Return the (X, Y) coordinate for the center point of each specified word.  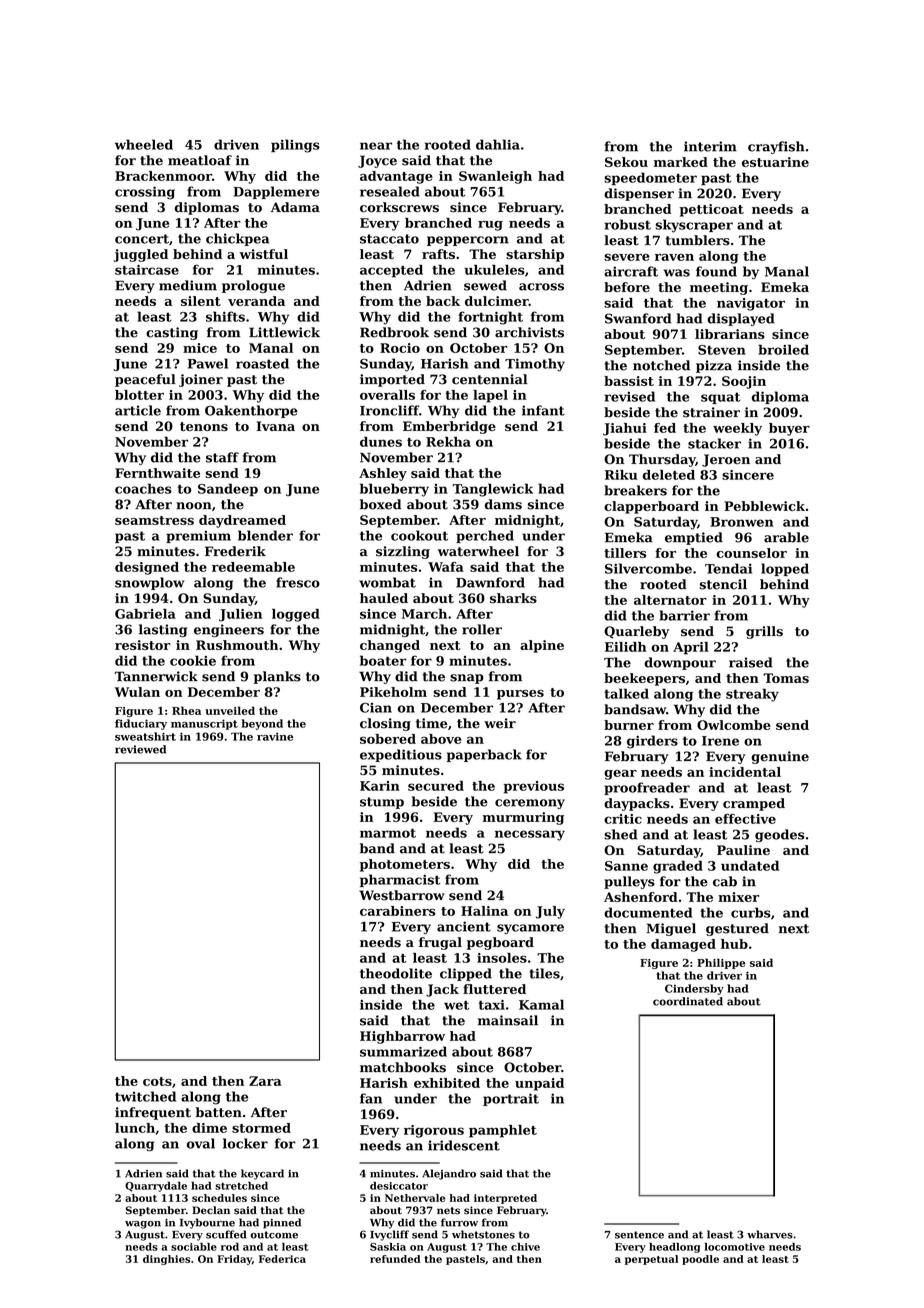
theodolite (396, 973)
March (424, 614)
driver (724, 975)
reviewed (140, 749)
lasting (163, 630)
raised (751, 662)
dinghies (166, 1260)
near (376, 146)
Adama (295, 207)
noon (194, 506)
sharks (513, 598)
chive (525, 1247)
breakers (635, 490)
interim (710, 146)
